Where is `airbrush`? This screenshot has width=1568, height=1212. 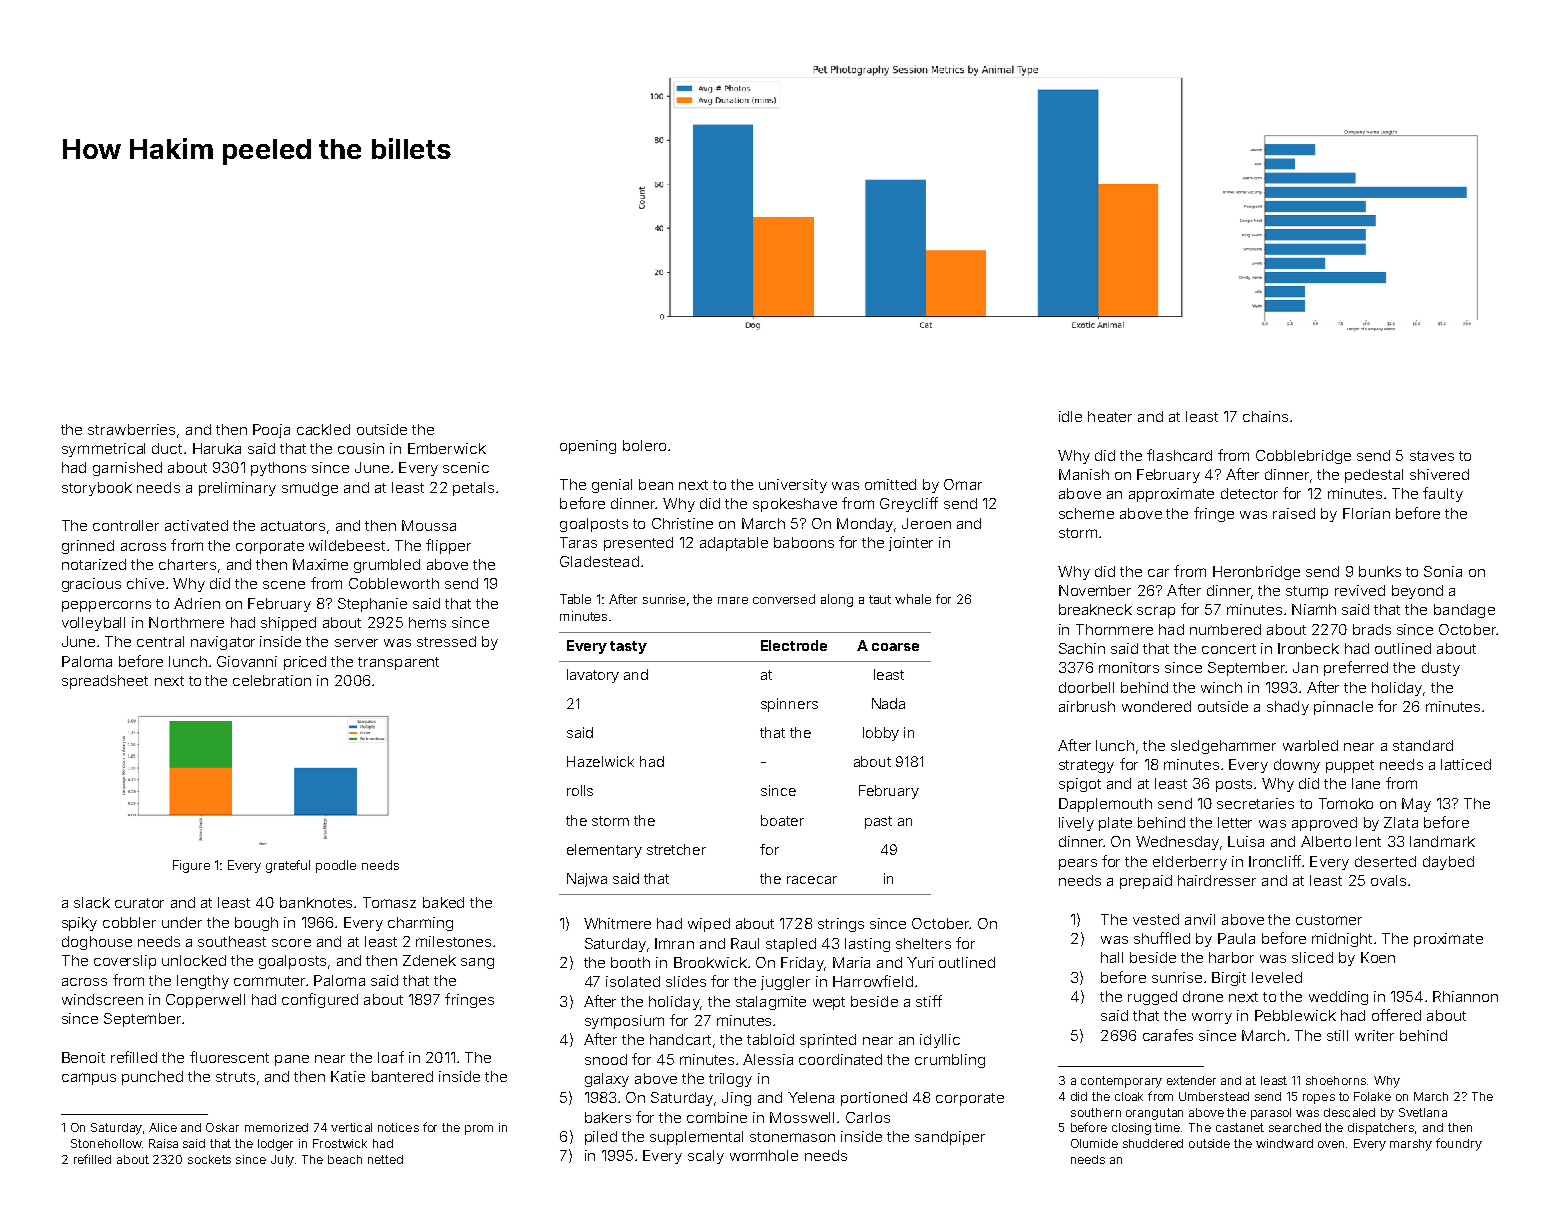
airbrush is located at coordinates (1087, 706).
